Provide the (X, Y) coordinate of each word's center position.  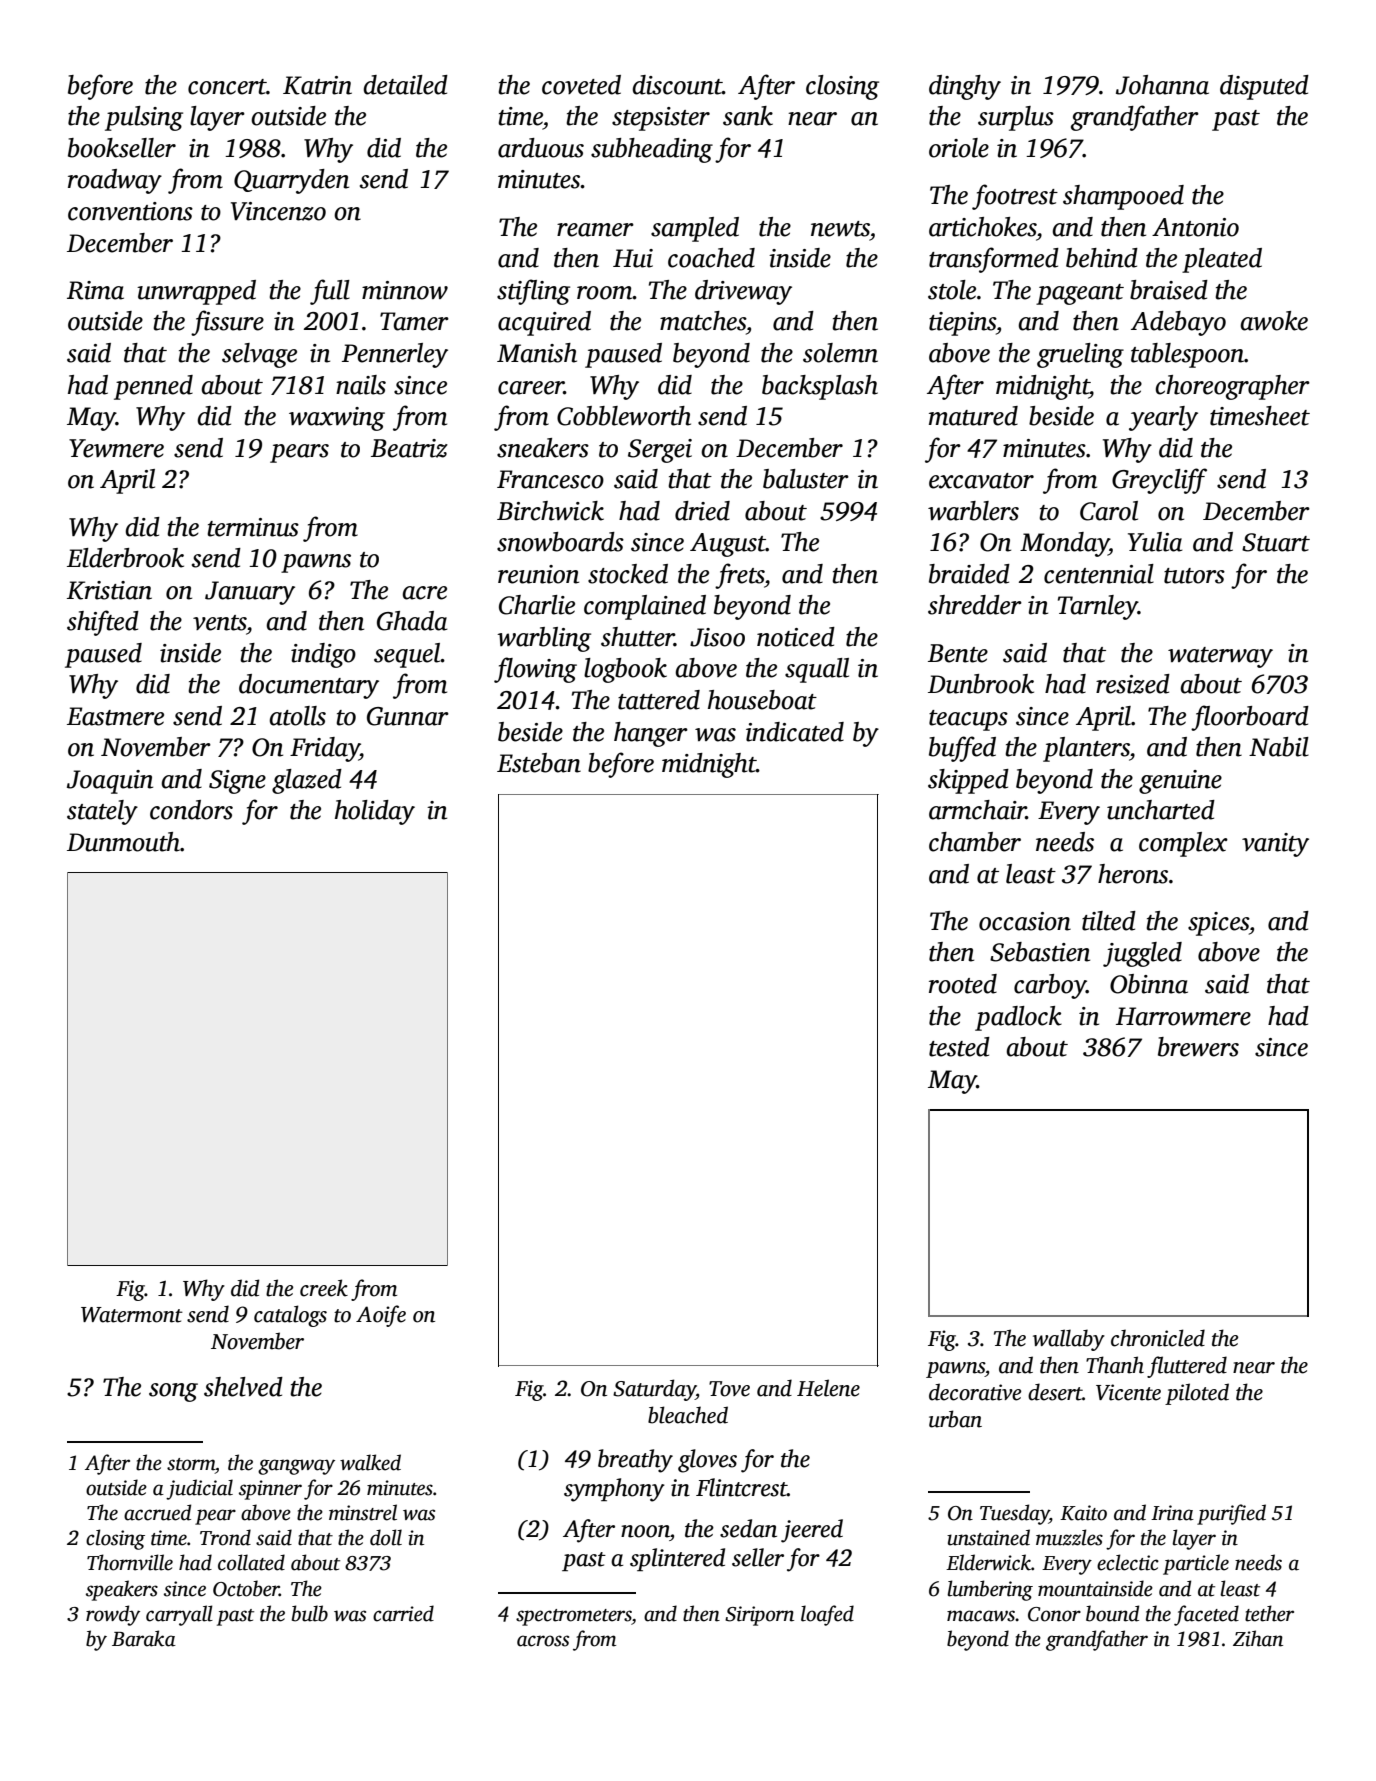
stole (952, 290)
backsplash (820, 387)
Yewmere (116, 448)
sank (748, 116)
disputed (1264, 87)
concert (227, 87)
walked (370, 1462)
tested (959, 1047)
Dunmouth (123, 842)
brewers (1198, 1047)
